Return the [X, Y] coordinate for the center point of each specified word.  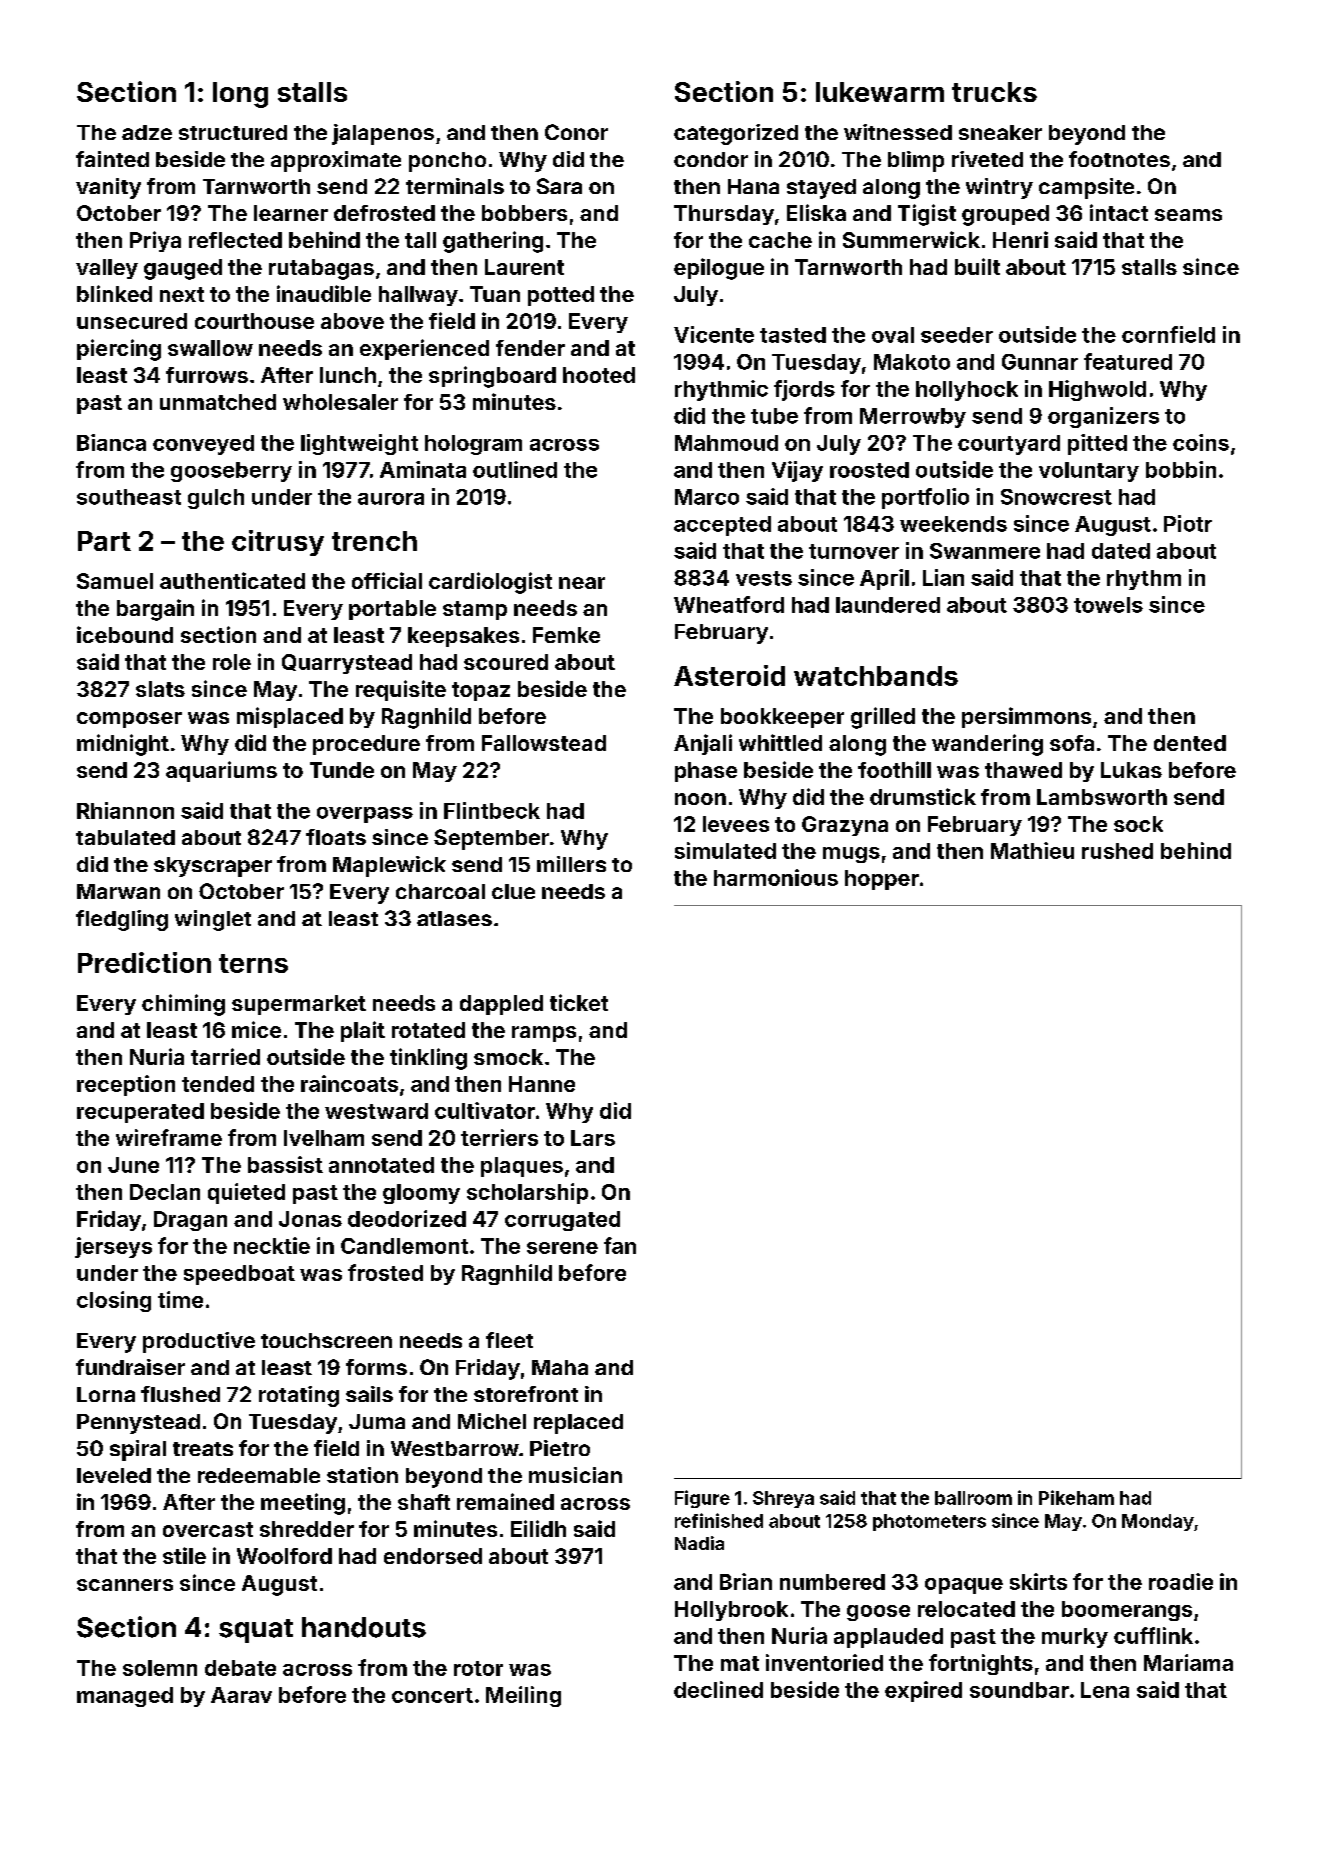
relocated [966, 1609]
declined [718, 1689]
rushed [1117, 851]
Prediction [144, 962]
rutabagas [321, 269]
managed [125, 1697]
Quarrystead [347, 664]
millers [571, 864]
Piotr [1188, 523]
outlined [515, 469]
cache [780, 240]
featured [1128, 361]
